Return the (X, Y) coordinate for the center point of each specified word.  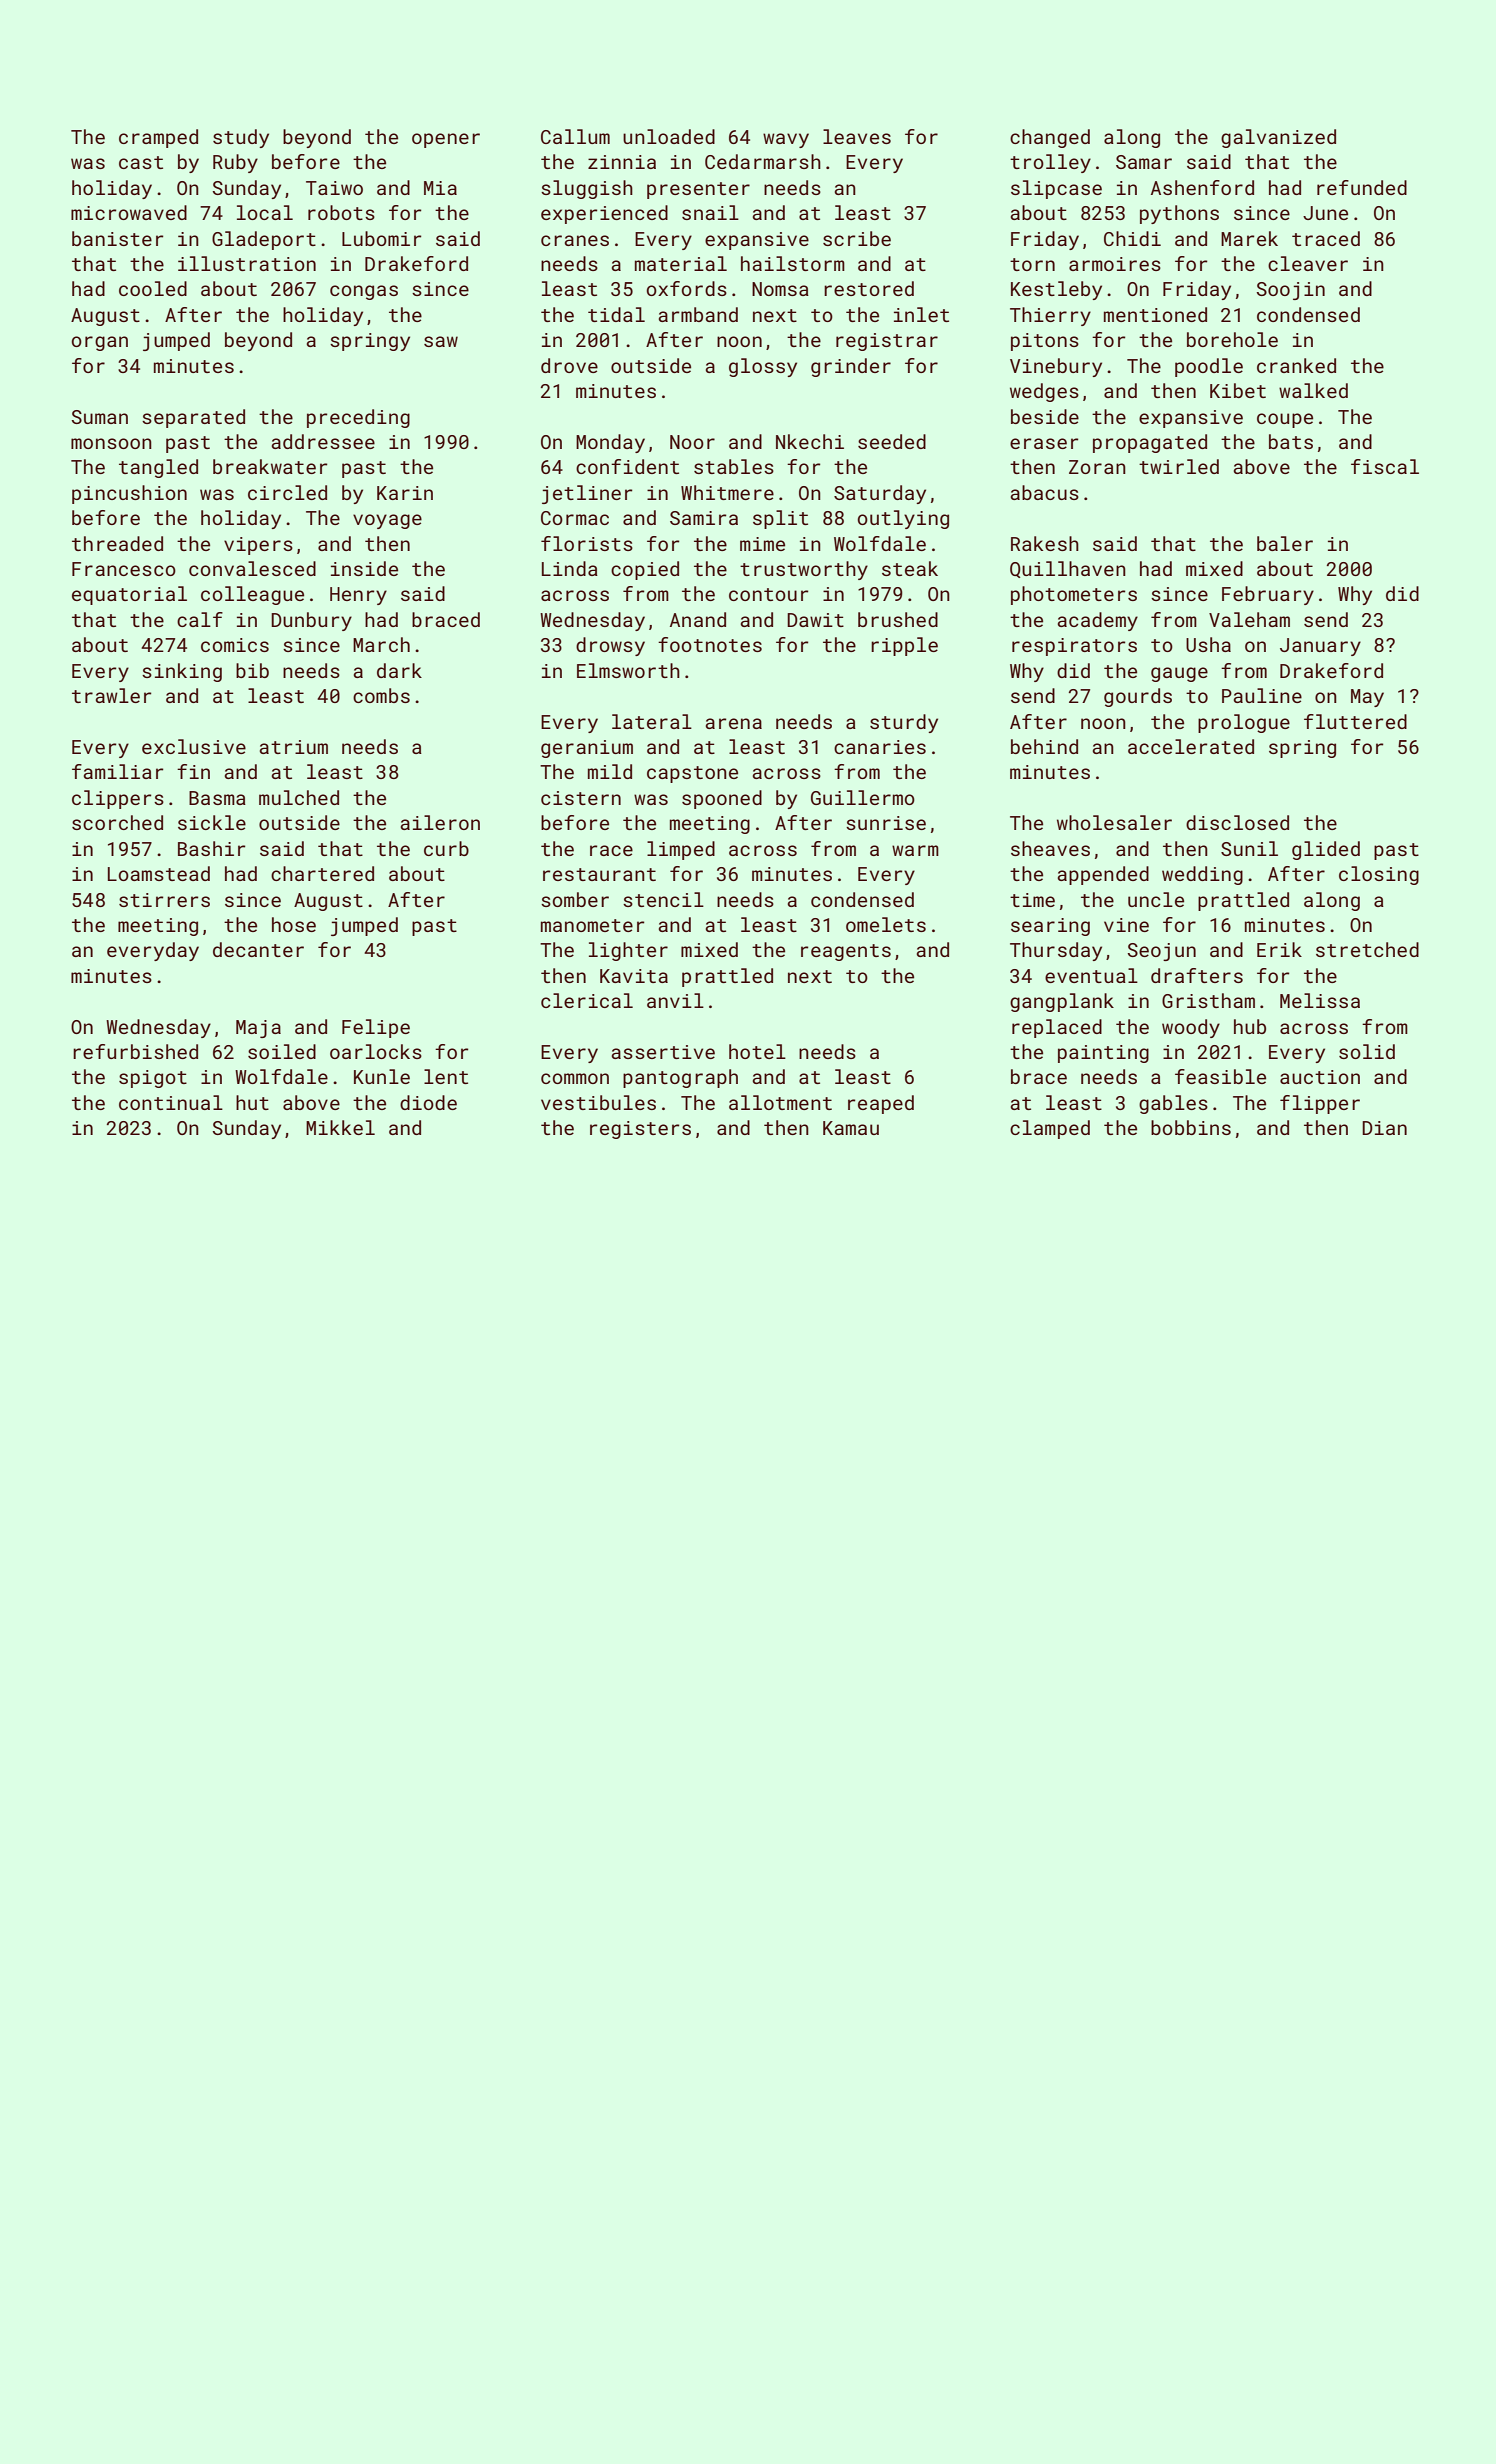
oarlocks (376, 1051)
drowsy (610, 646)
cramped (158, 138)
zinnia (622, 162)
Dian (1384, 1128)
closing (1379, 875)
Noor (692, 442)
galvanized (1278, 138)
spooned (722, 799)
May (1367, 698)
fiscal (1385, 466)
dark (399, 670)
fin (193, 771)
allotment (780, 1102)
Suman (100, 417)
